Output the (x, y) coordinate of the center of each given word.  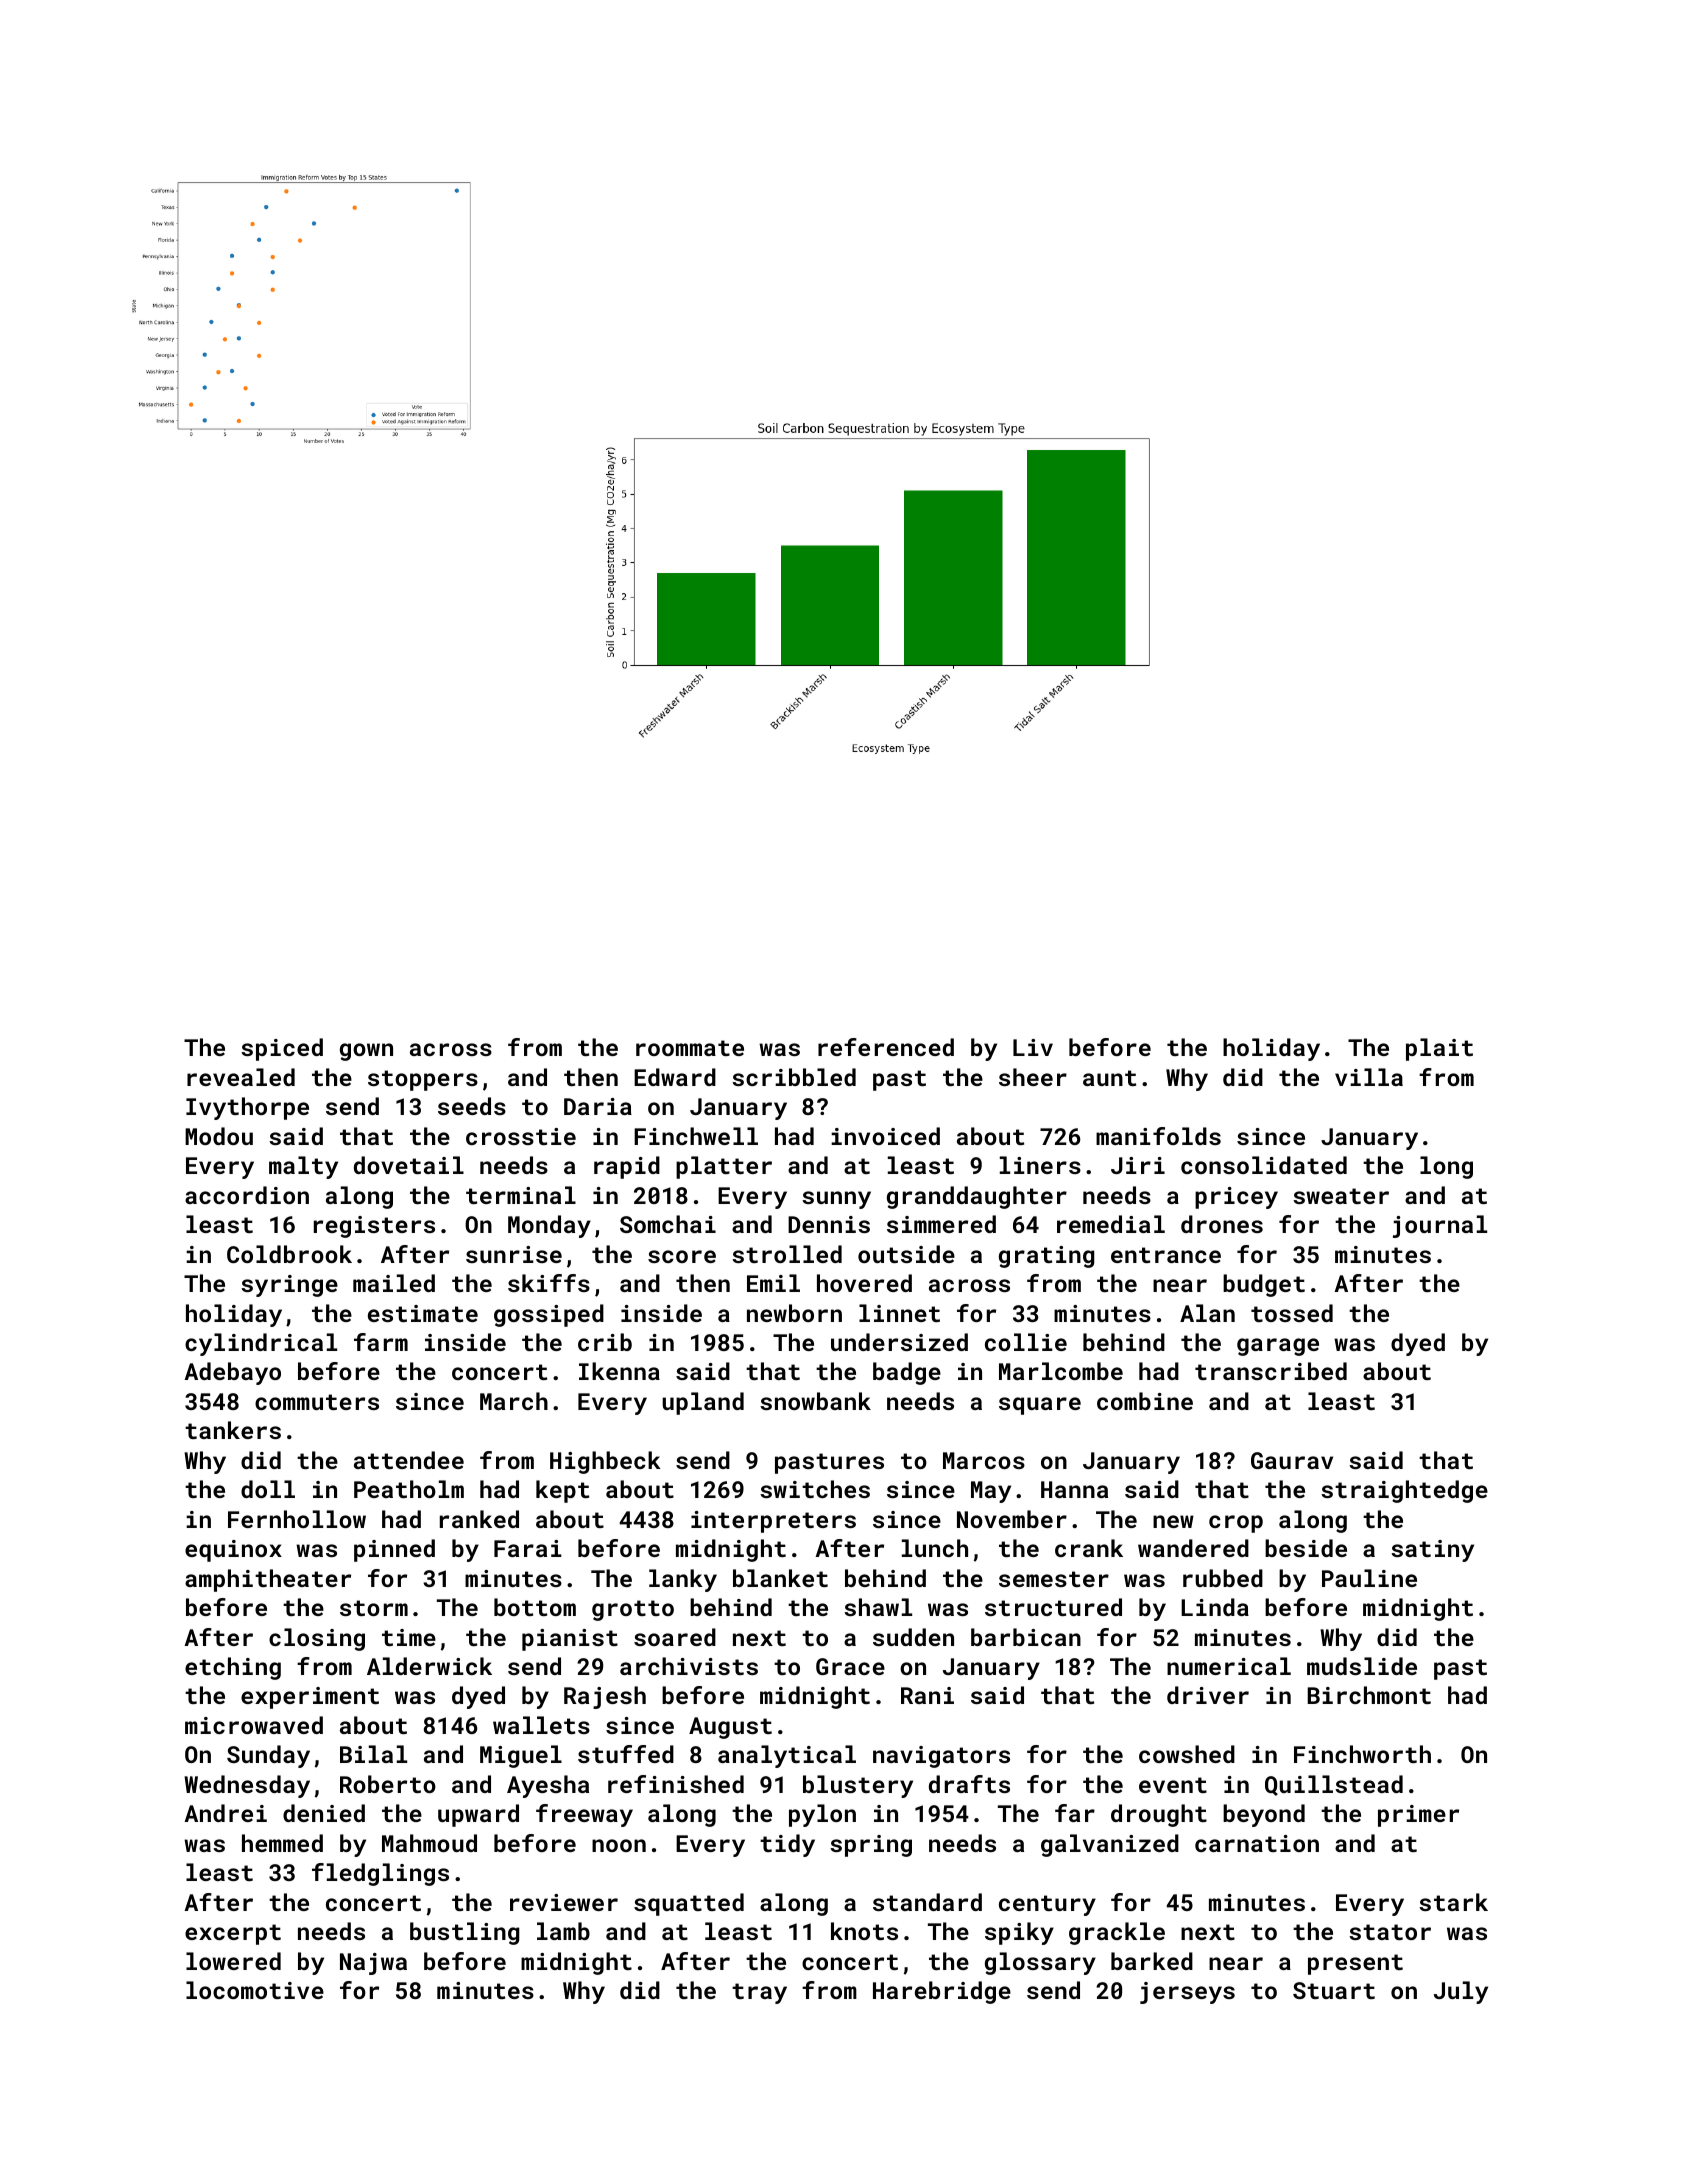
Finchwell (696, 1136)
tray (759, 1993)
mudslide (1362, 1666)
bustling (464, 1933)
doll (268, 1489)
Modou (219, 1136)
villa (1369, 1077)
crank (1089, 1548)
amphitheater (268, 1580)
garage (1278, 1347)
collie (1026, 1342)
